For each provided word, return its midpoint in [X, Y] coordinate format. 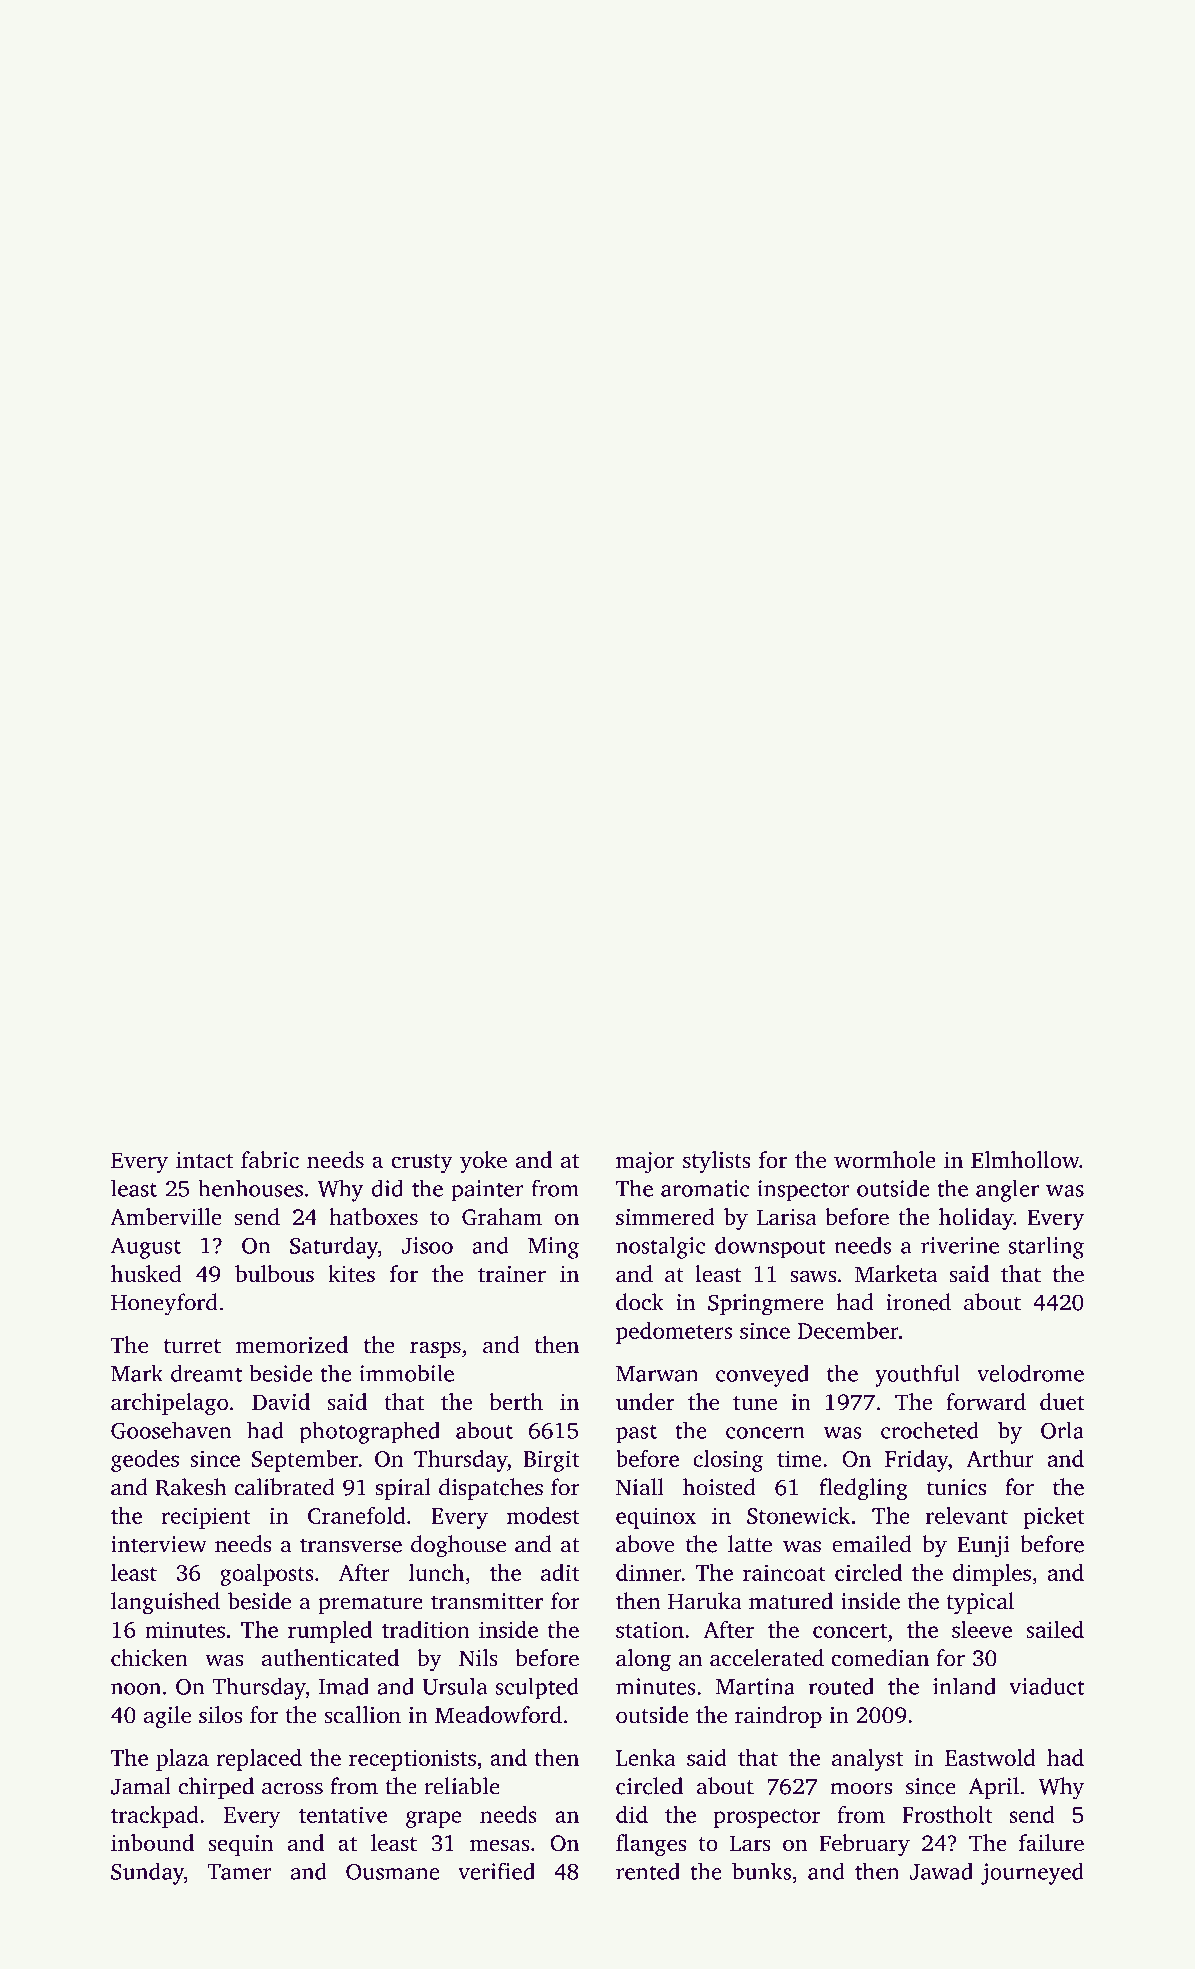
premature [370, 1604]
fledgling [863, 1489]
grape [433, 1819]
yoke [483, 1162]
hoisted [719, 1487]
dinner [649, 1572]
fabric [270, 1159]
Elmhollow [1025, 1159]
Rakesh [191, 1487]
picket [1054, 1518]
